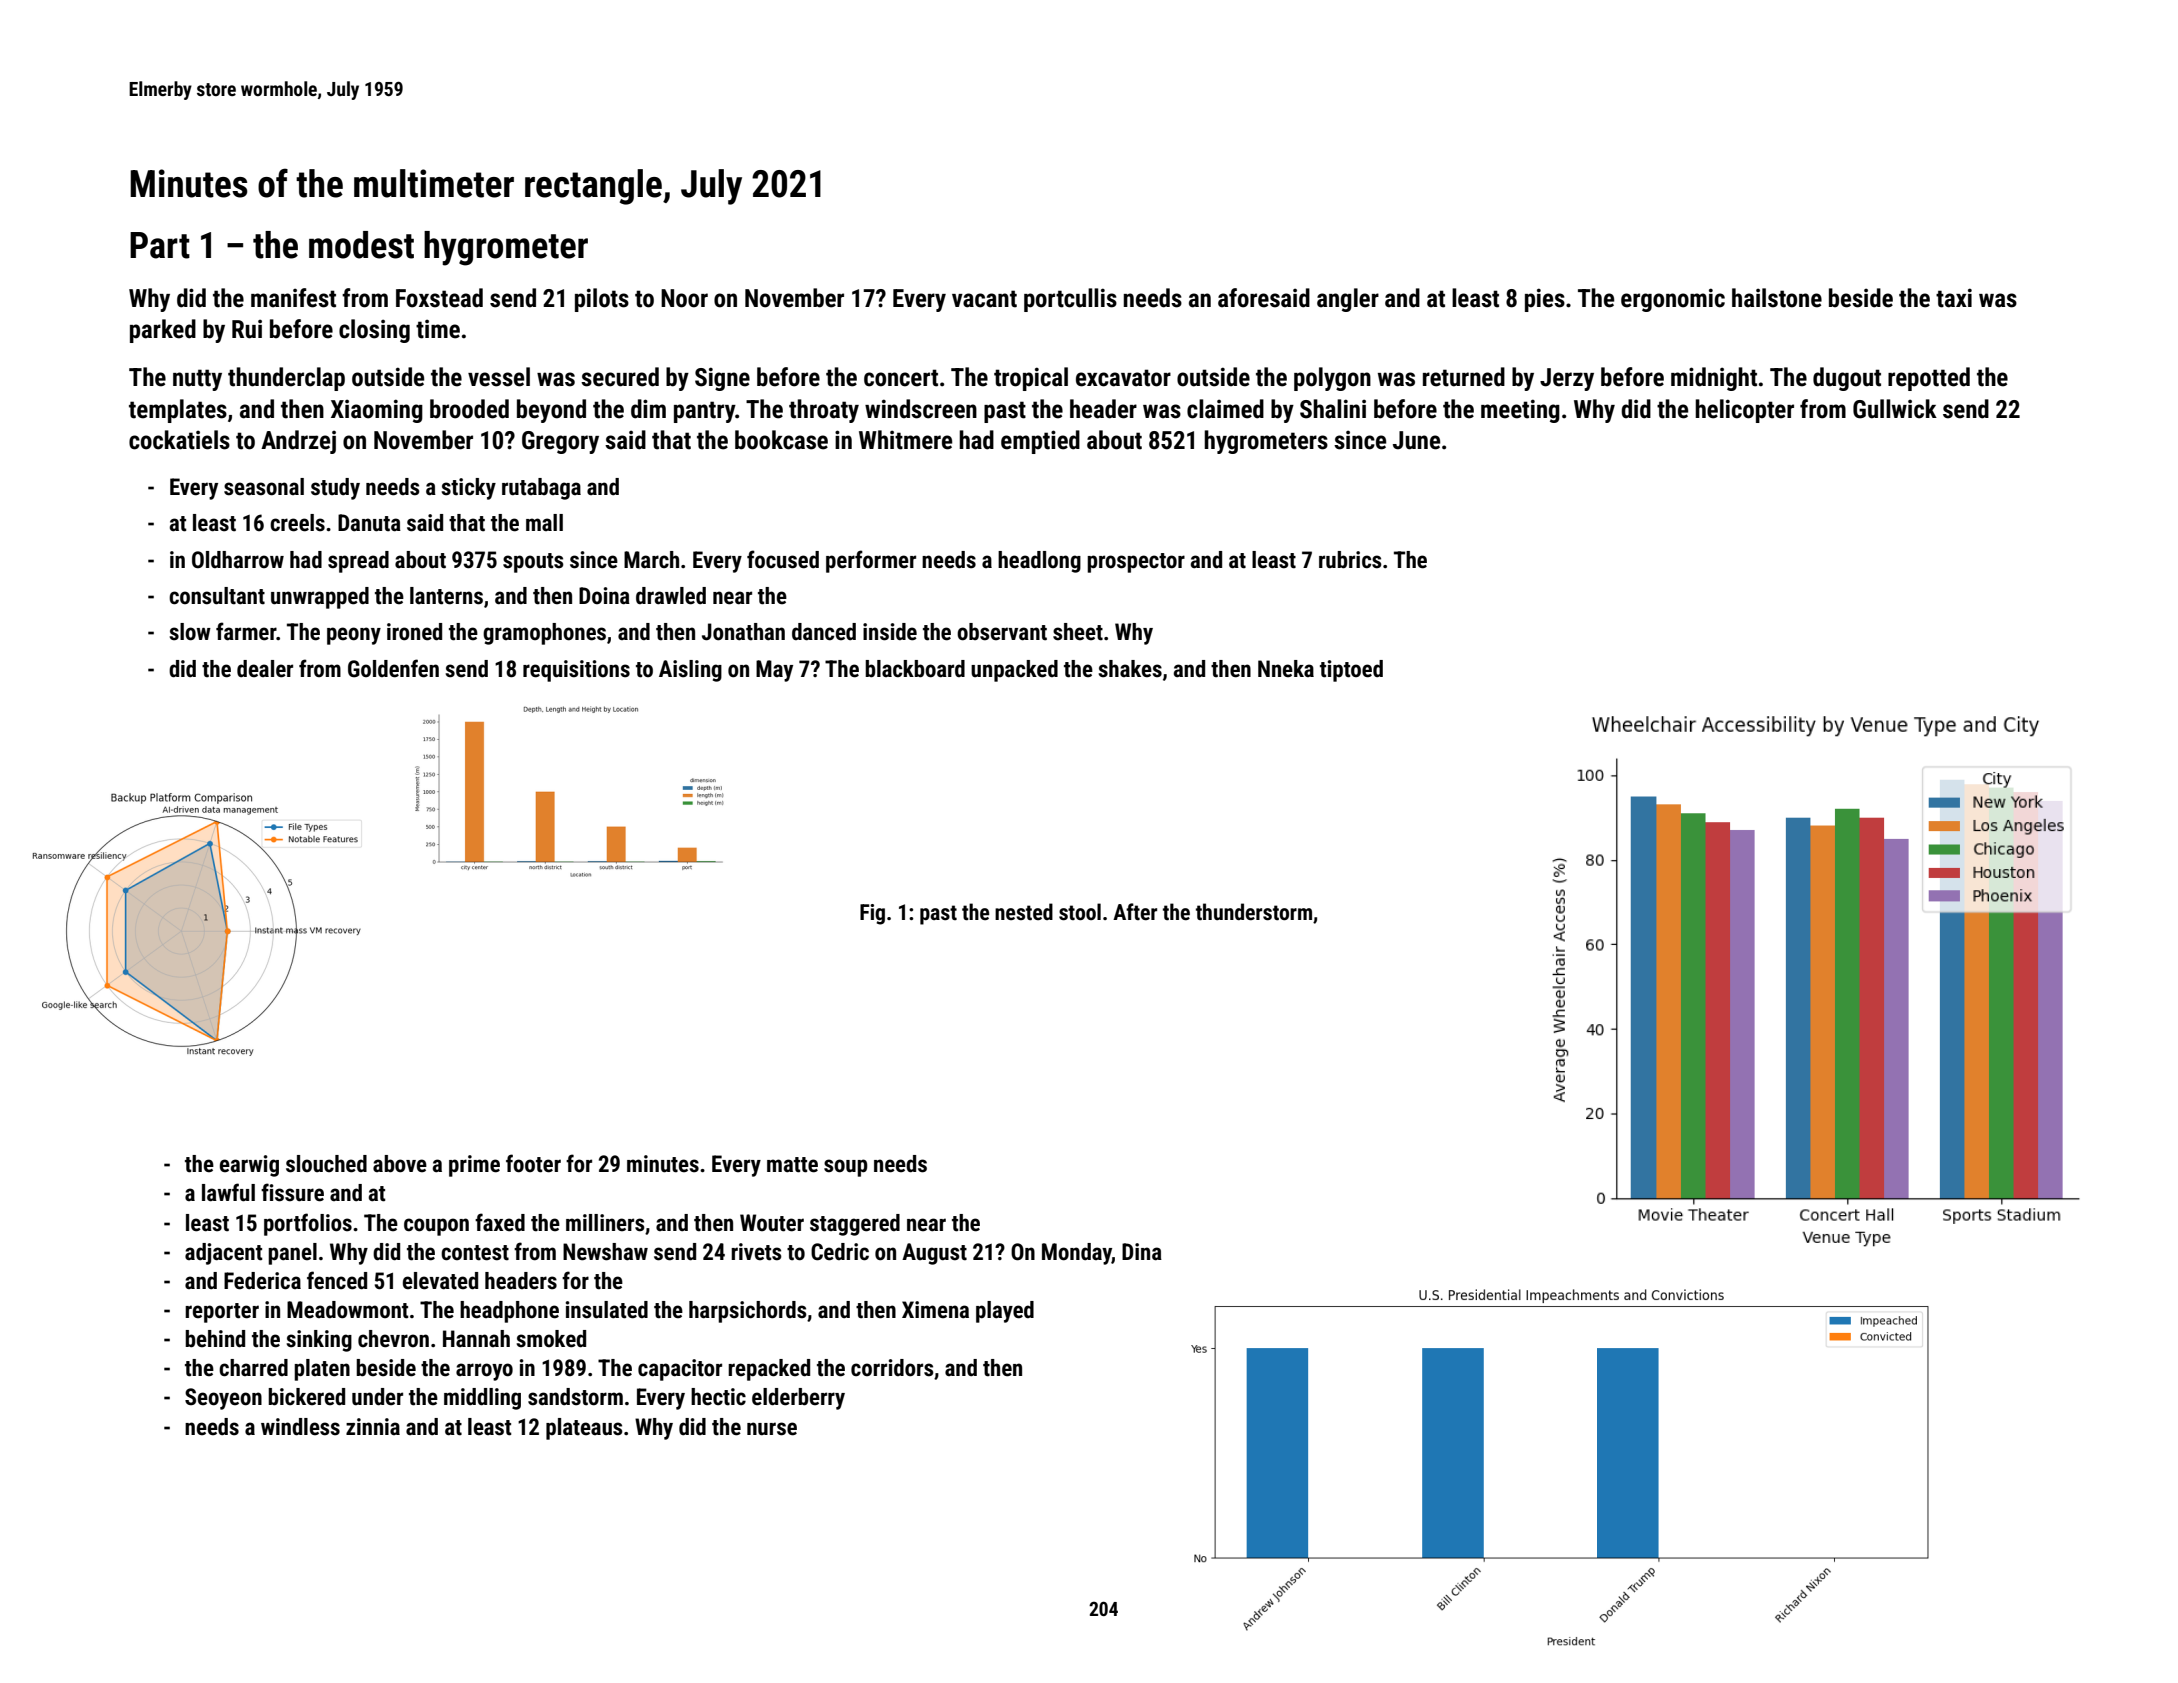  What do you see at coordinates (393, 668) in the image?
I see `Goldenfen` at bounding box center [393, 668].
